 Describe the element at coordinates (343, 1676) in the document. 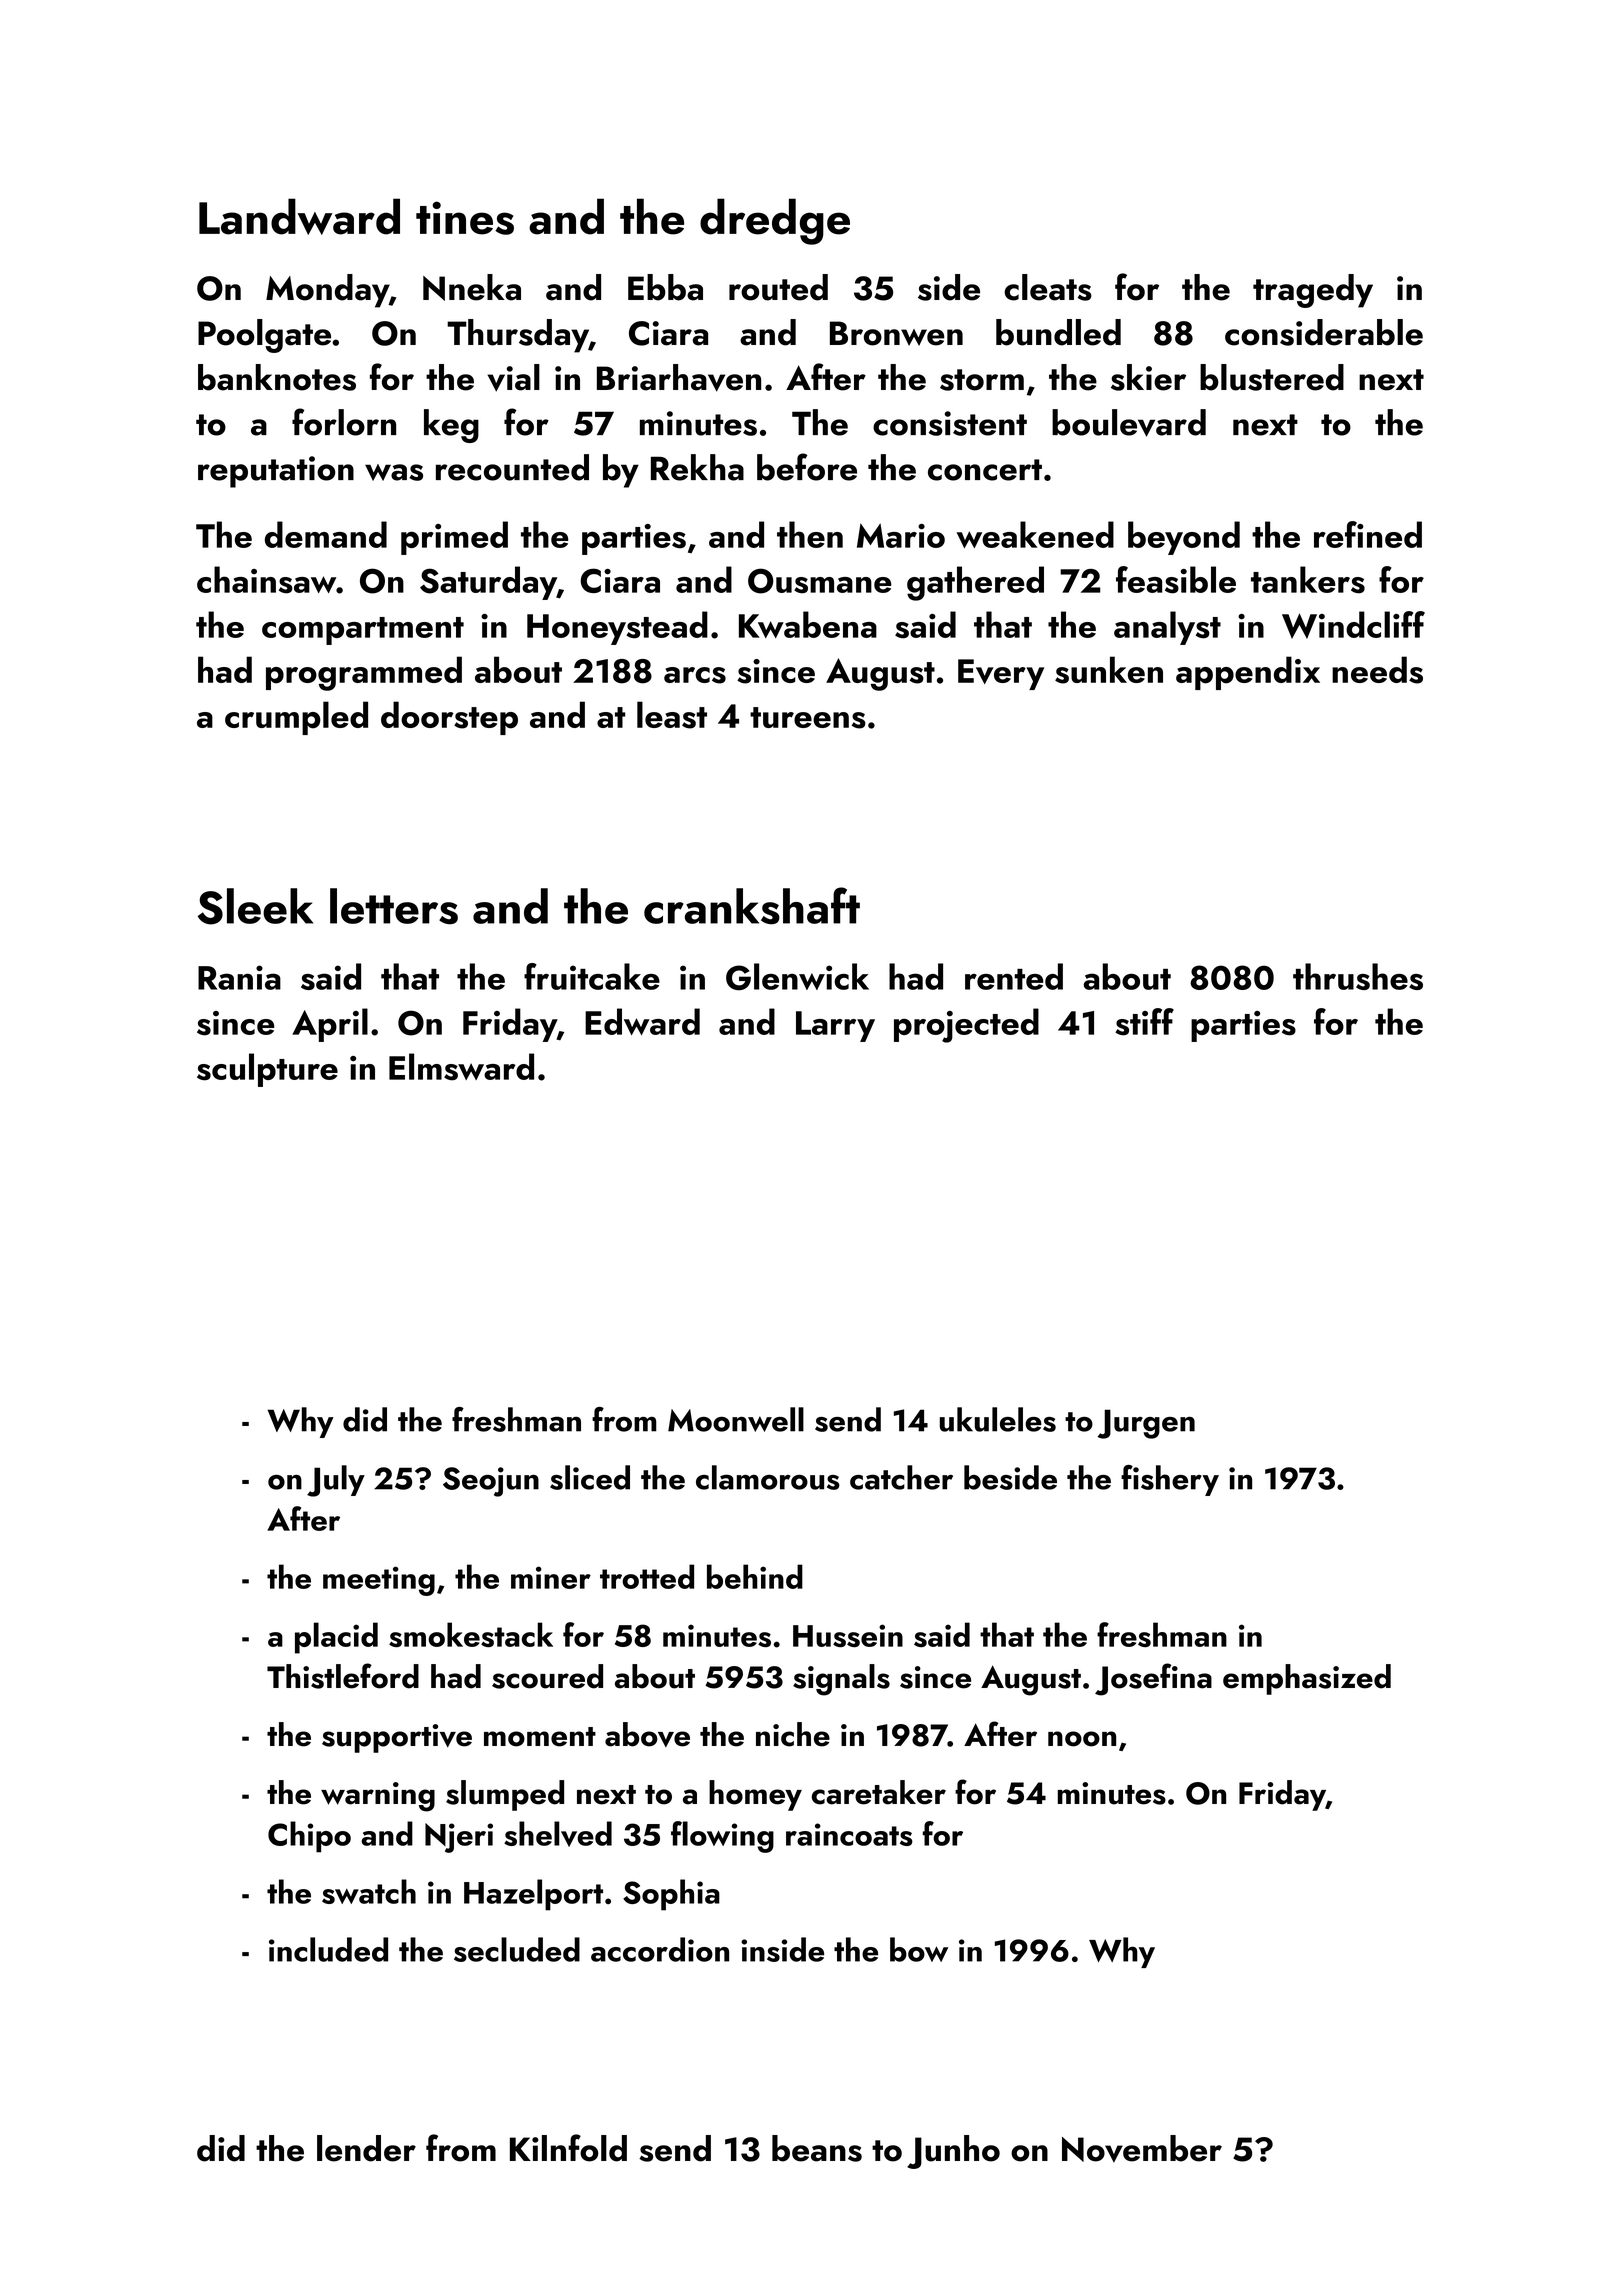

I see `Thistleford` at that location.
